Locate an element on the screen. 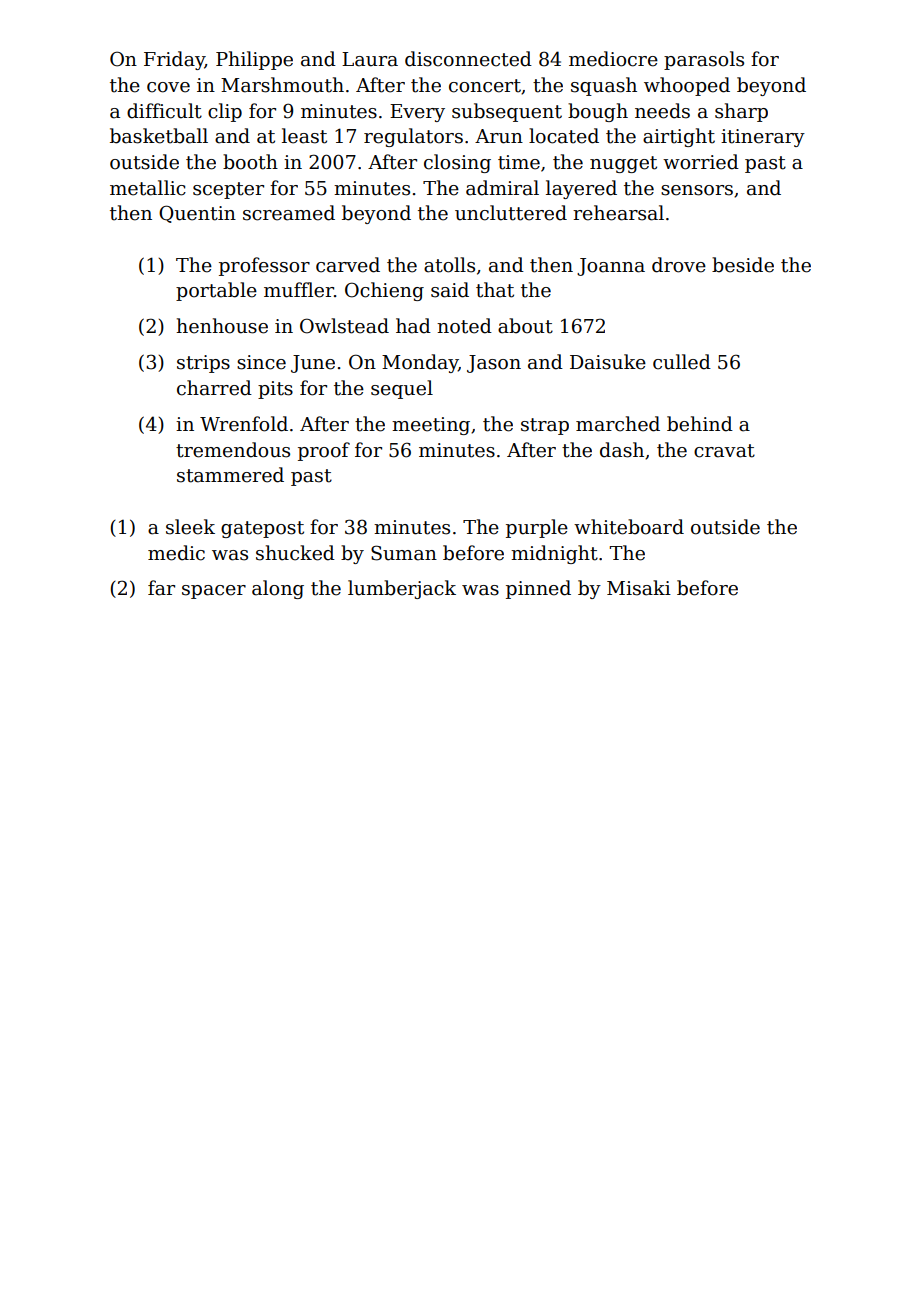 The height and width of the screenshot is (1308, 924). far is located at coordinates (161, 588).
